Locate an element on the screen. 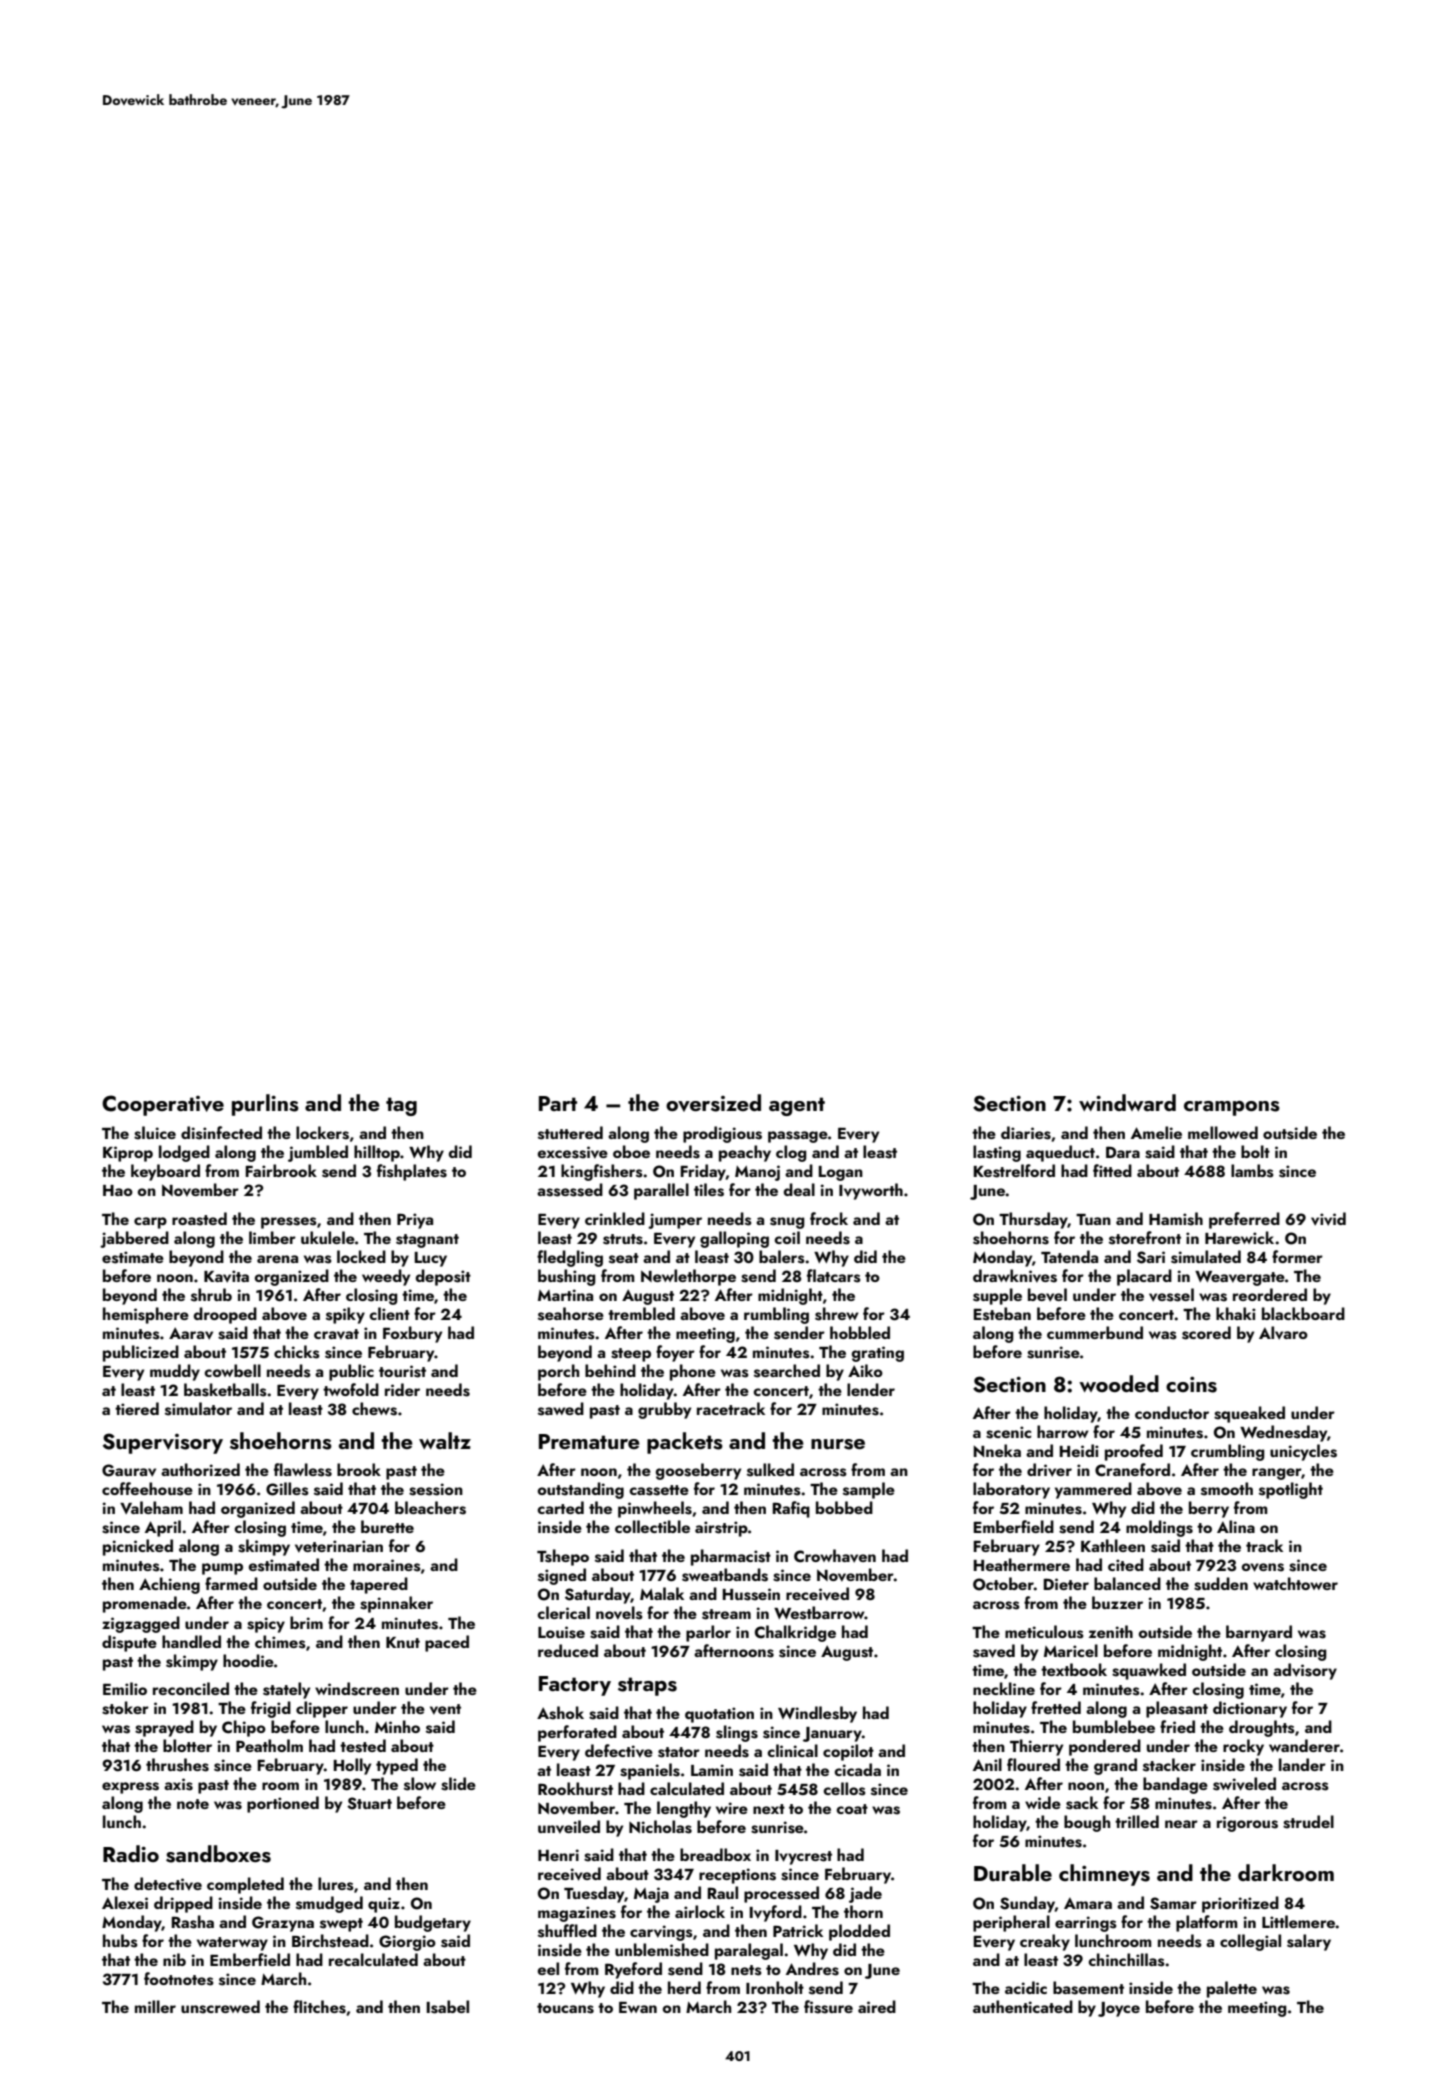 This screenshot has width=1450, height=2100. crampons is located at coordinates (1232, 1108).
